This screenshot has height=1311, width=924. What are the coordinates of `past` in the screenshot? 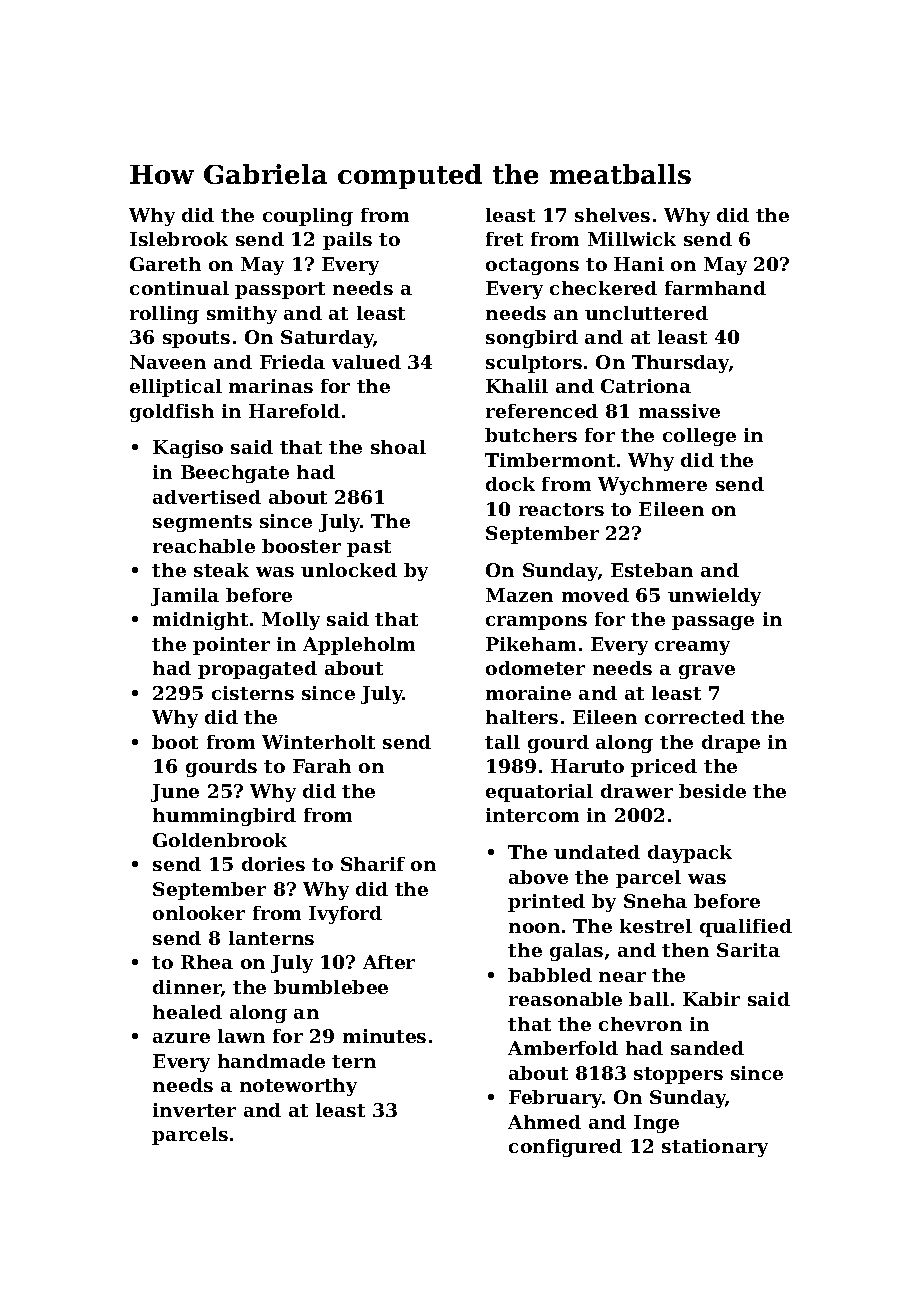 It's located at (369, 548).
